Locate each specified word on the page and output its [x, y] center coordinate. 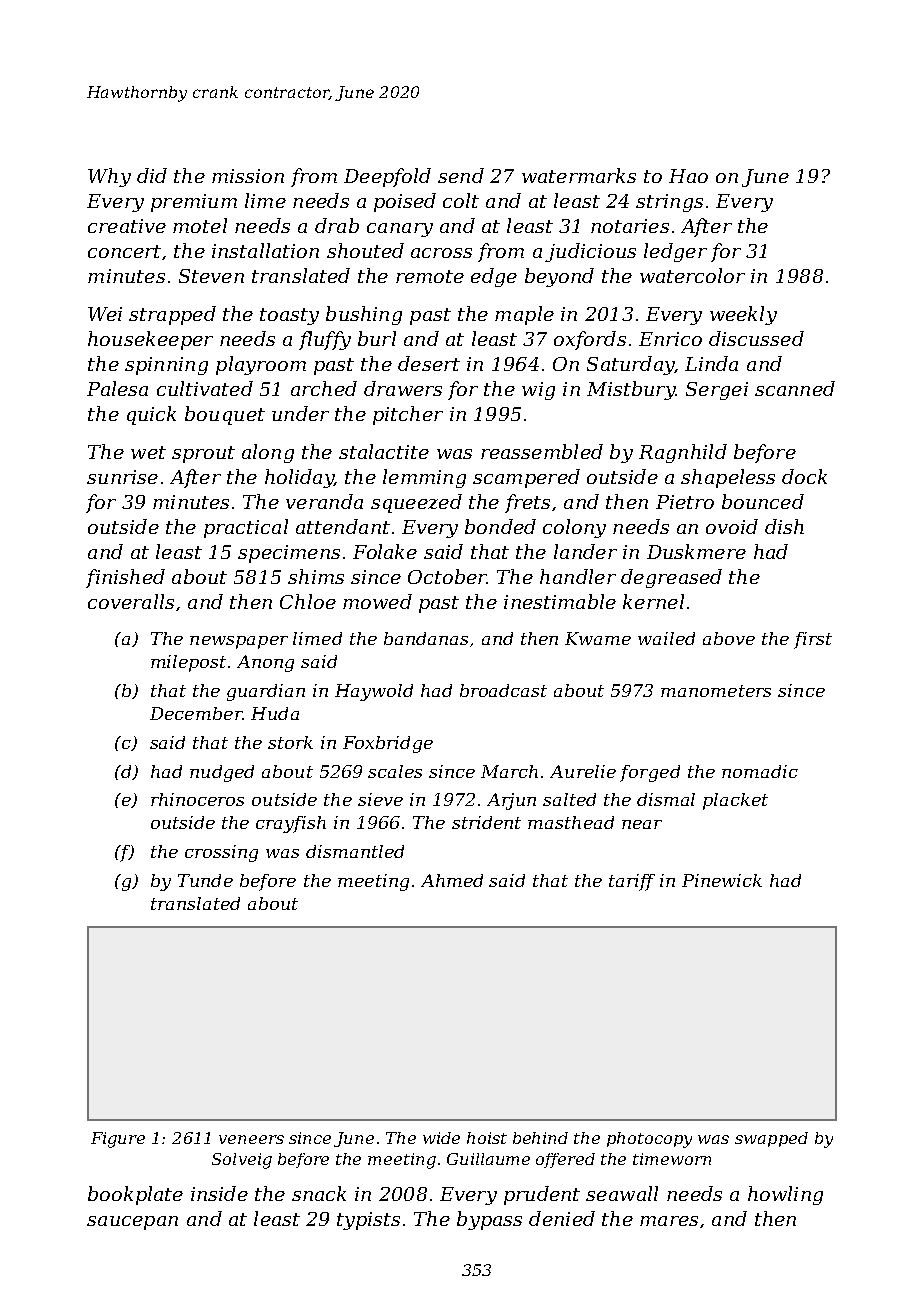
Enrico [670, 339]
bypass [489, 1220]
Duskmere [696, 551]
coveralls [131, 601]
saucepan [132, 1223]
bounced [763, 501]
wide [441, 1138]
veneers [251, 1139]
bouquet [225, 415]
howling [785, 1195]
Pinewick [722, 880]
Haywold [374, 692]
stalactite [384, 451]
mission [248, 176]
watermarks [579, 175]
